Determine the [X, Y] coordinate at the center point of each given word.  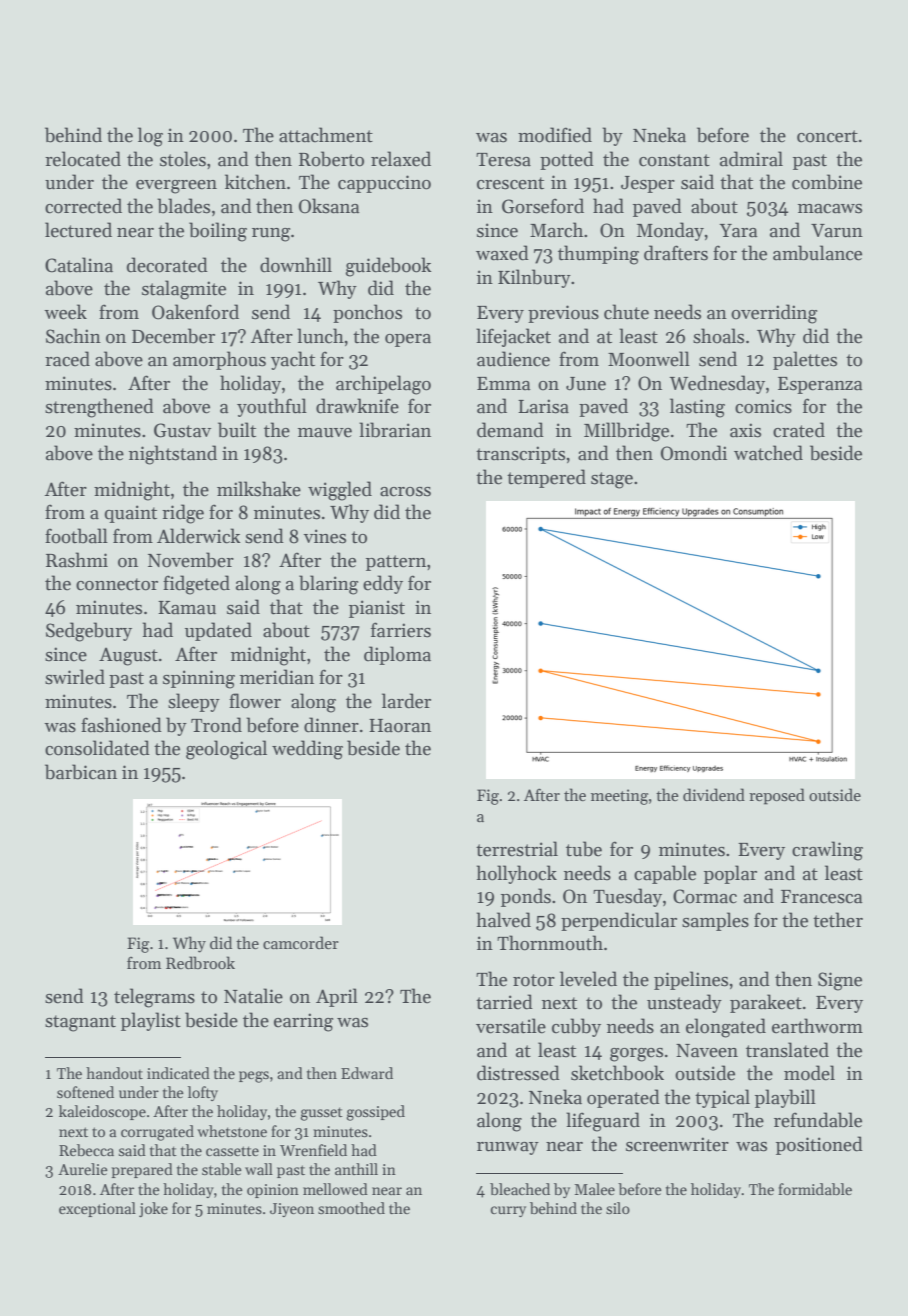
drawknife [357, 406]
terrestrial [517, 849]
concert [827, 136]
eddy [383, 584]
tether [838, 920]
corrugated [157, 1133]
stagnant [80, 1023]
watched [768, 453]
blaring [328, 585]
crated [799, 430]
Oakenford [195, 312]
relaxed [401, 159]
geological [226, 750]
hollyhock [516, 874]
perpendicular [619, 921]
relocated [83, 159]
